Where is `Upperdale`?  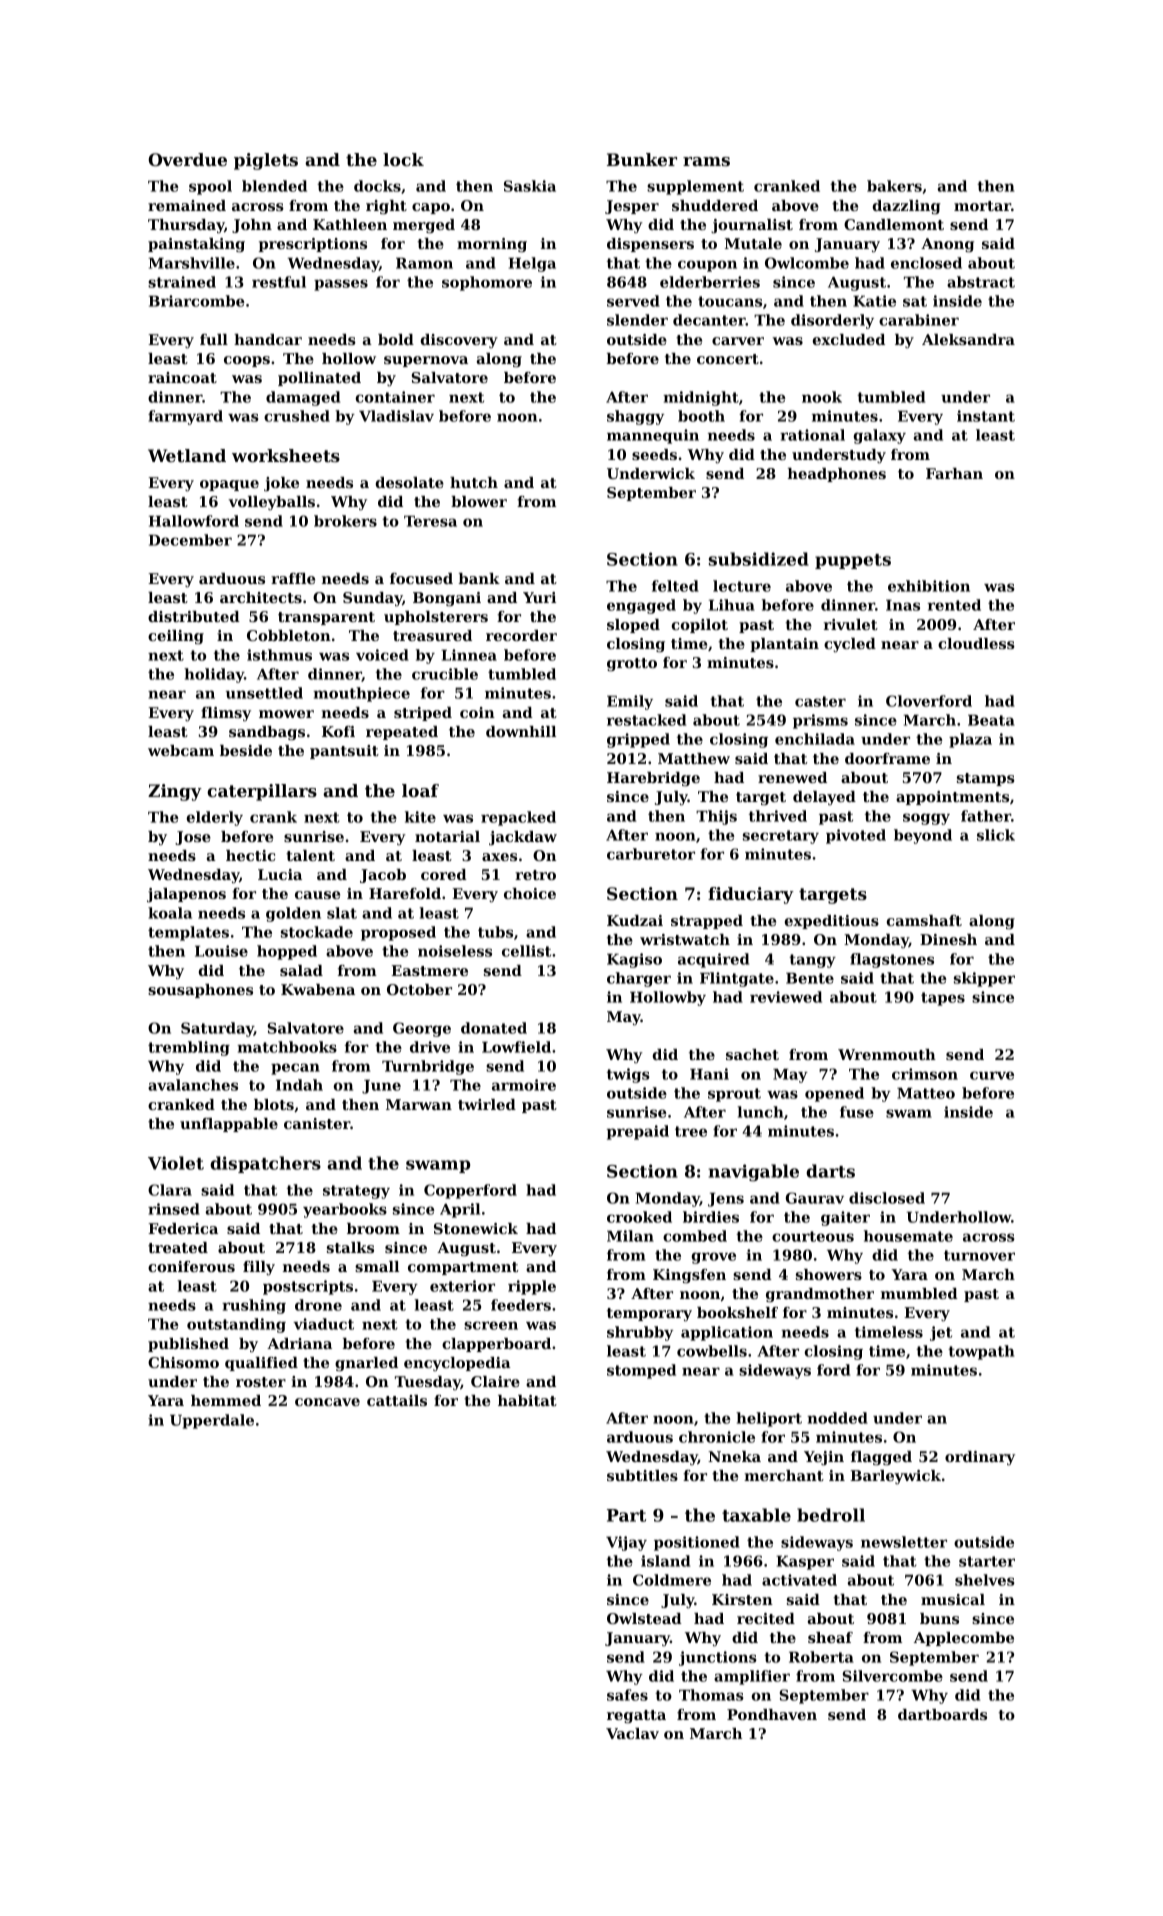
Upperdale is located at coordinates (212, 1421).
